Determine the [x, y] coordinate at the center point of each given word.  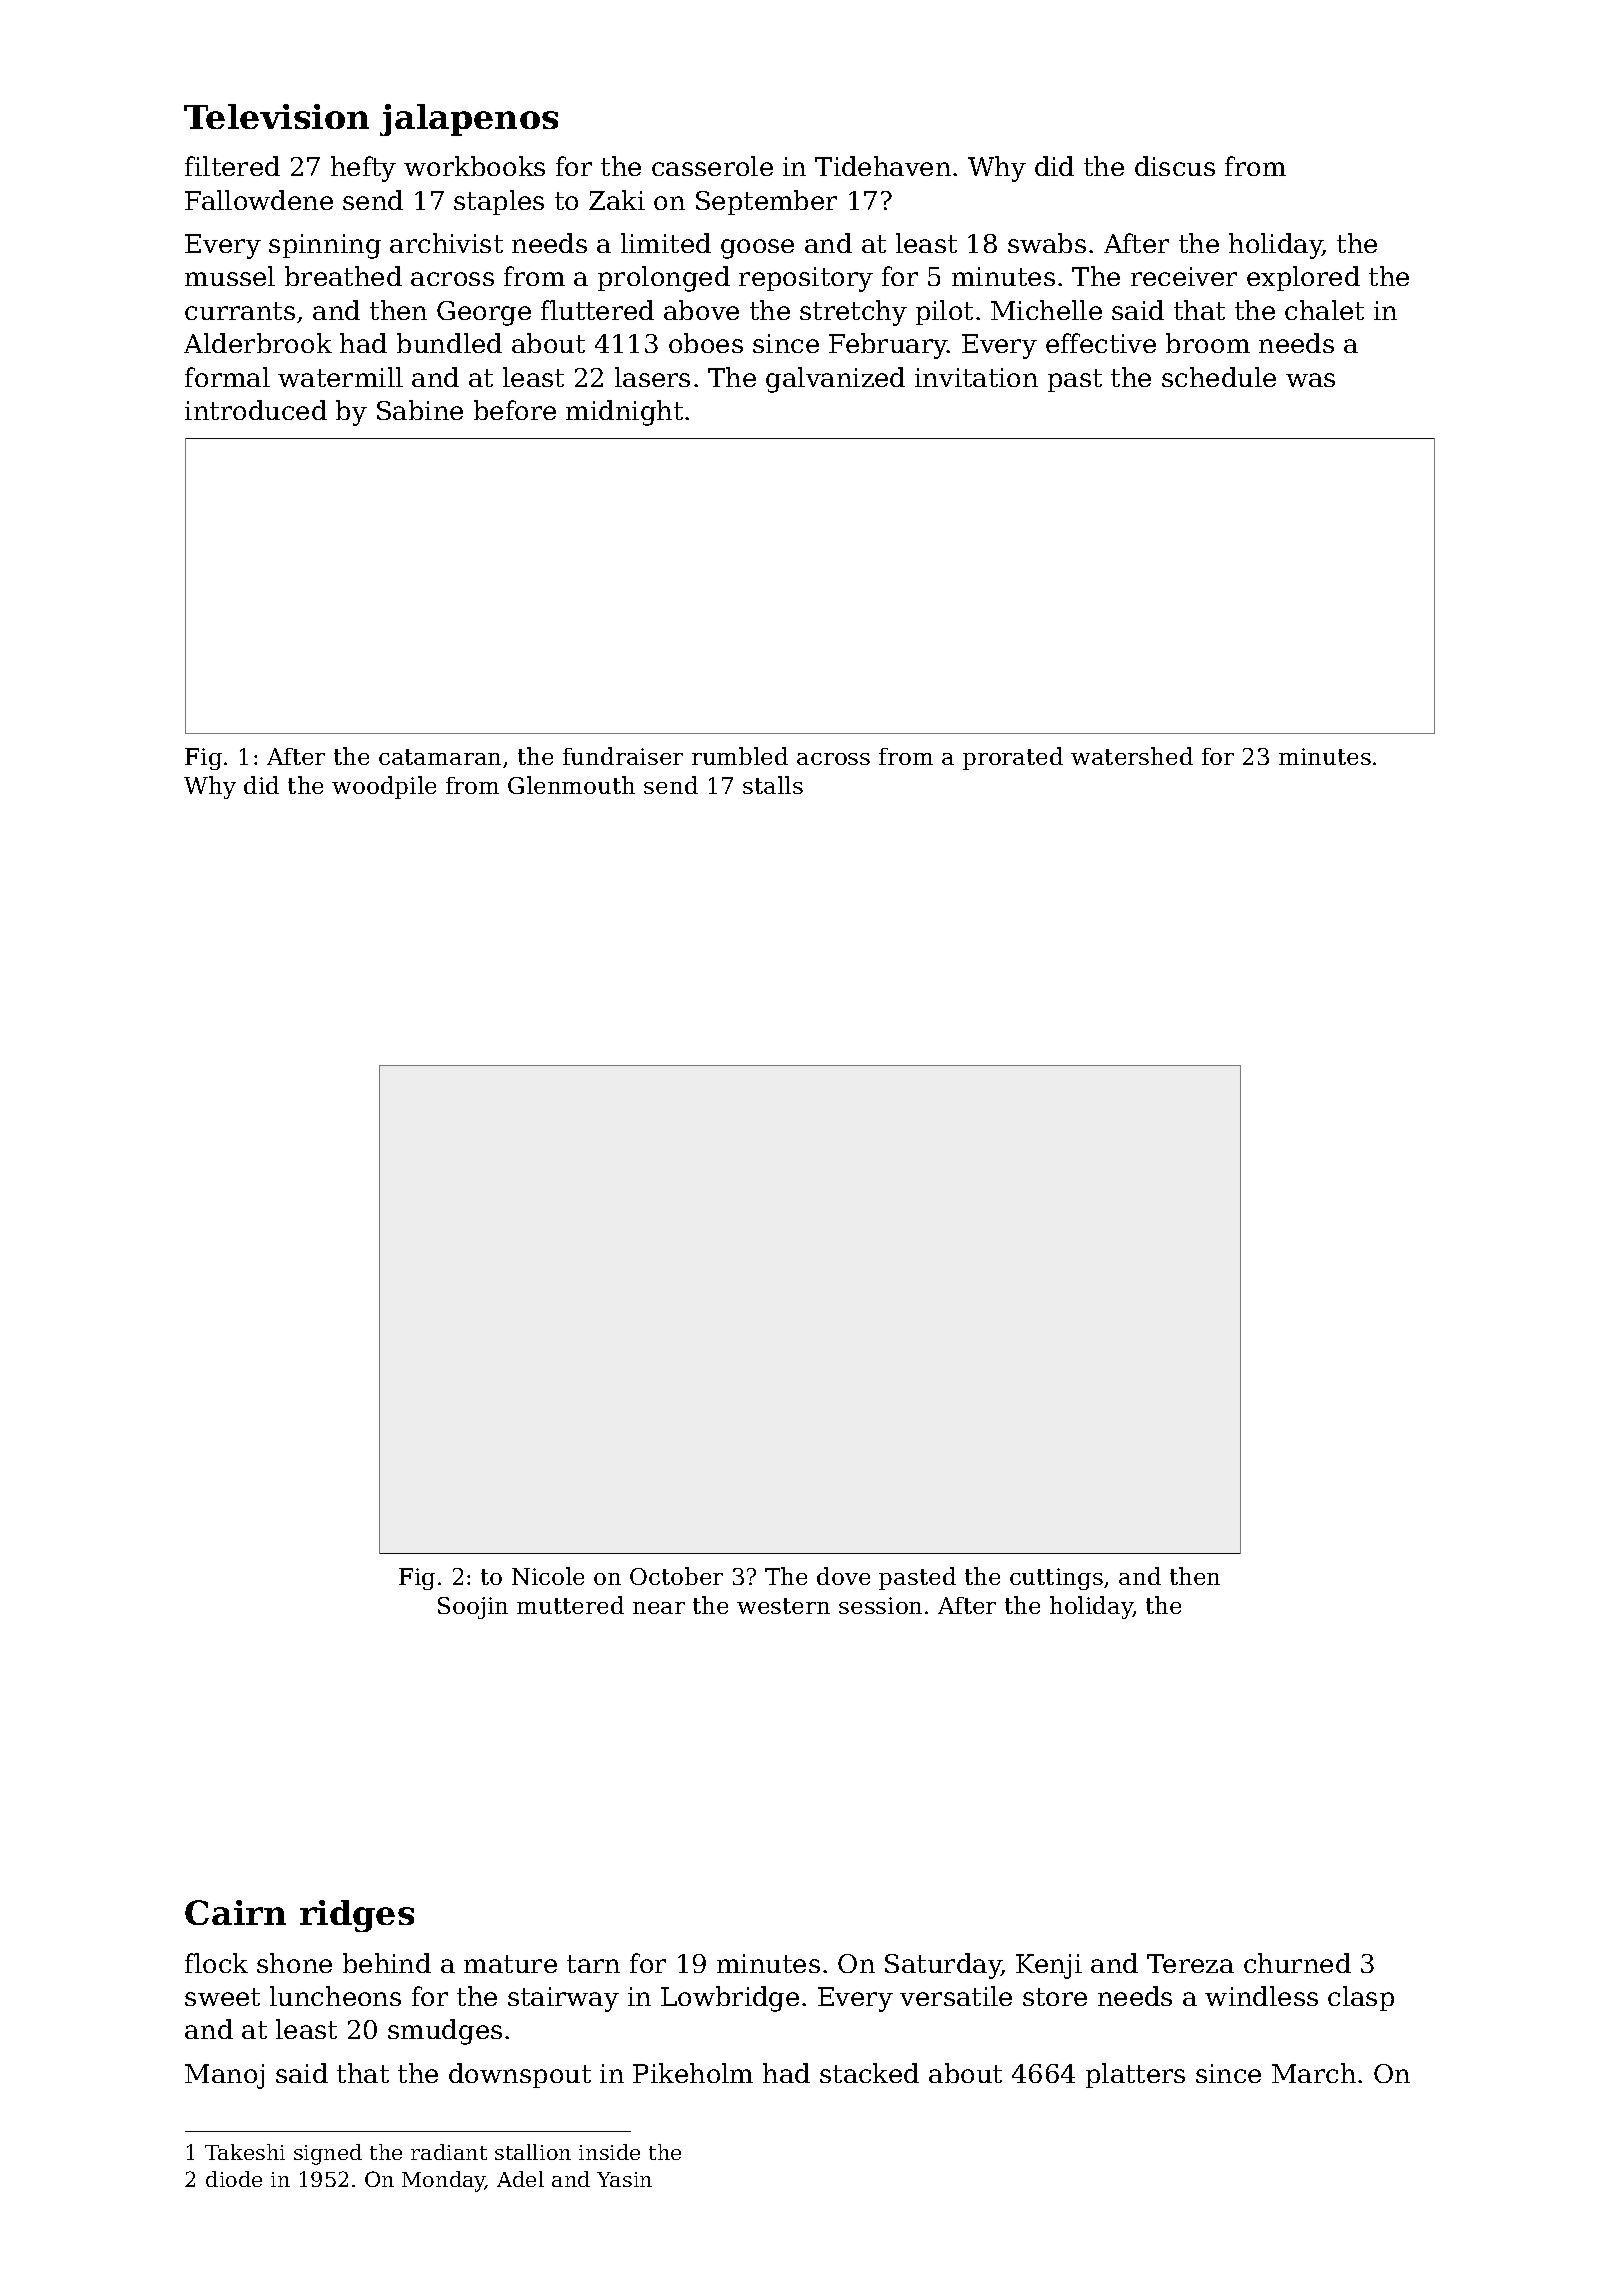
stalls [773, 785]
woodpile [384, 787]
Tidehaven [883, 166]
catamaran [440, 757]
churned [1297, 1963]
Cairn [235, 1912]
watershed [1132, 756]
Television [276, 116]
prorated [1013, 758]
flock [216, 1963]
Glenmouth [571, 785]
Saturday [943, 1966]
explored [1303, 278]
